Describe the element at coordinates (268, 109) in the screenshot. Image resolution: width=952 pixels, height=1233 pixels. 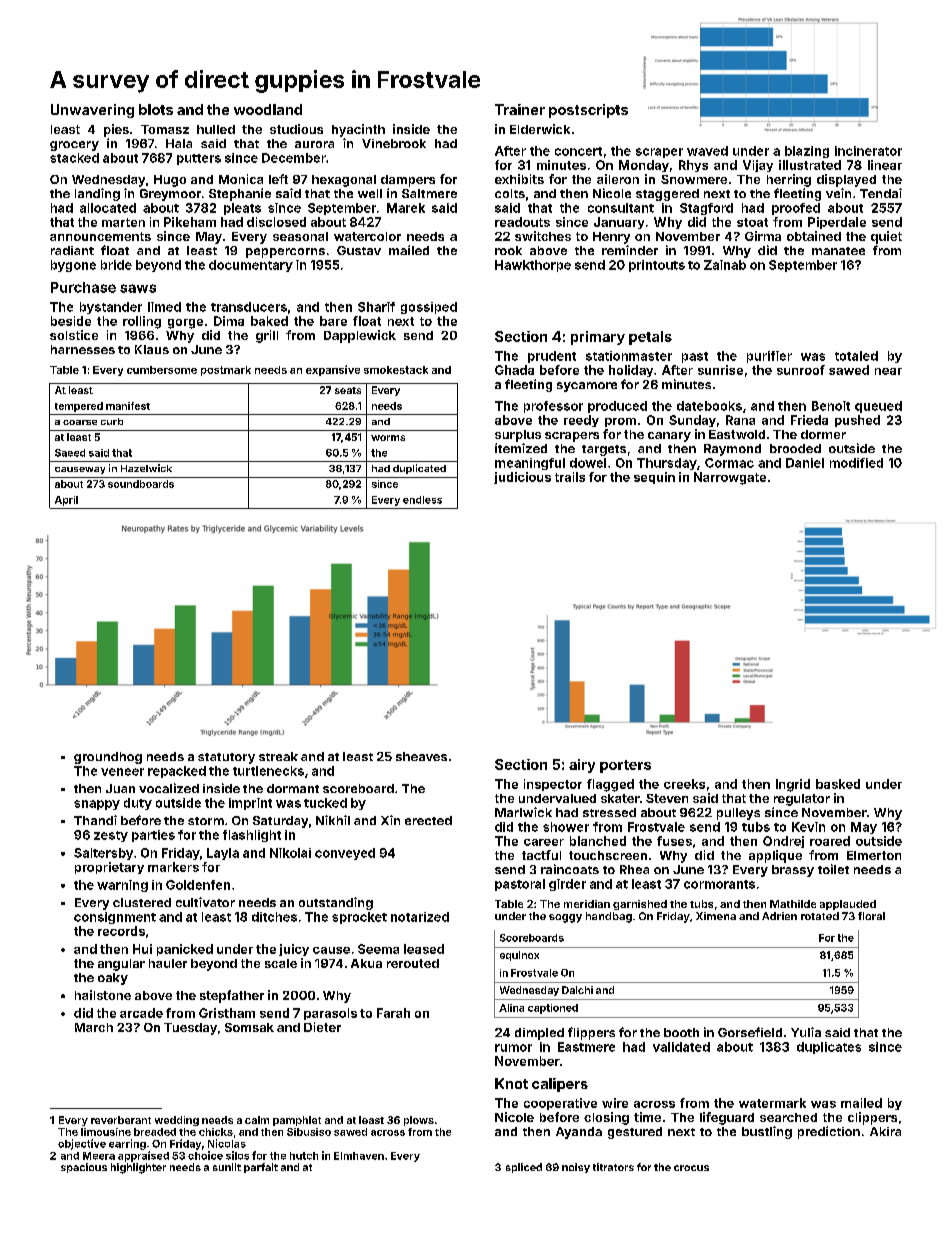
I see `woodland` at that location.
